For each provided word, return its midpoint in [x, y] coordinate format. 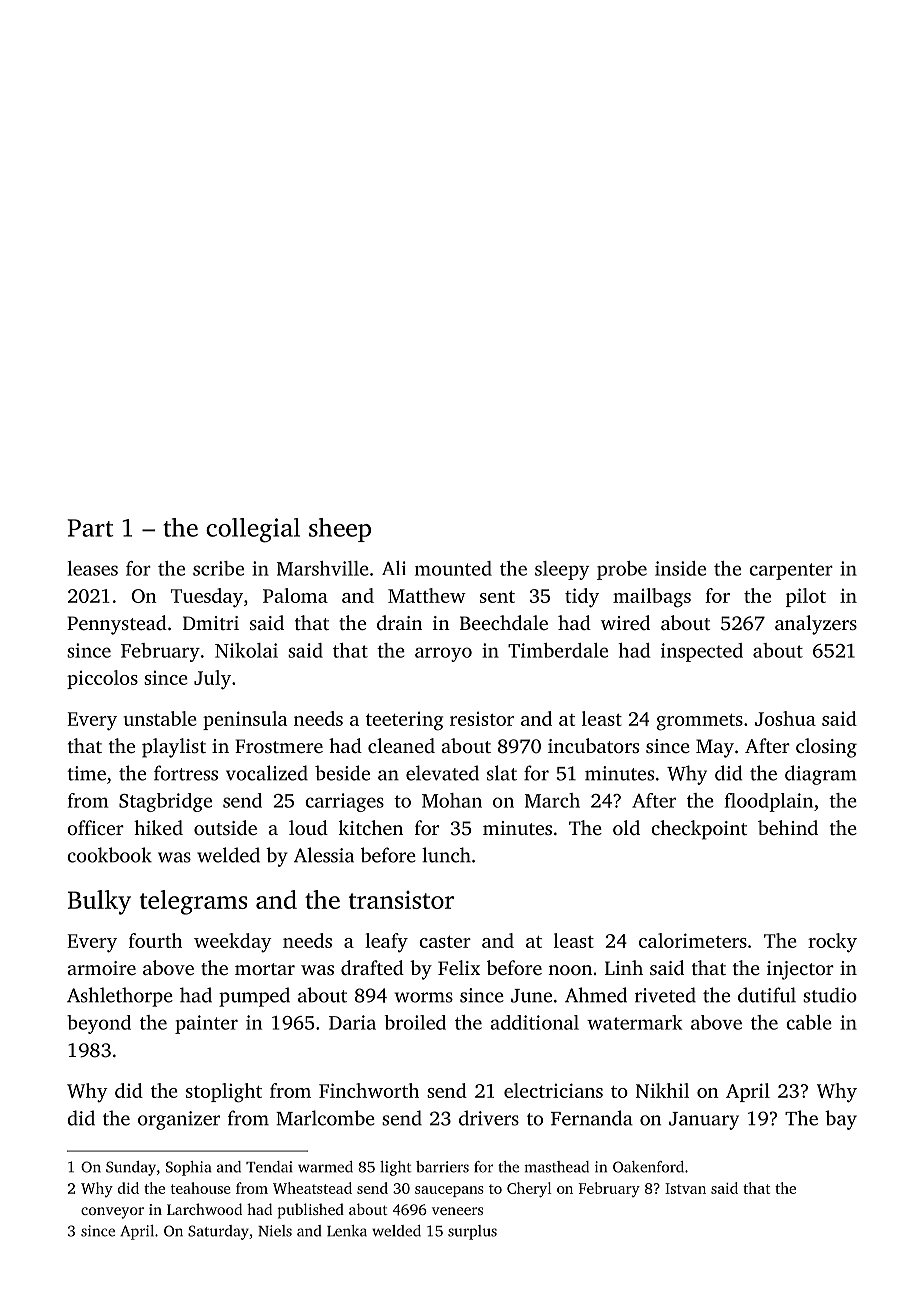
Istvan [685, 1188]
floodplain [769, 802]
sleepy [562, 570]
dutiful [767, 995]
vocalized [267, 773]
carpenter [791, 571]
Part [90, 528]
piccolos [102, 679]
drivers [489, 1118]
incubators [593, 745]
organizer [179, 1120]
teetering [404, 721]
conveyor [112, 1213]
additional [535, 1022]
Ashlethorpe [120, 997]
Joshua [785, 718]
